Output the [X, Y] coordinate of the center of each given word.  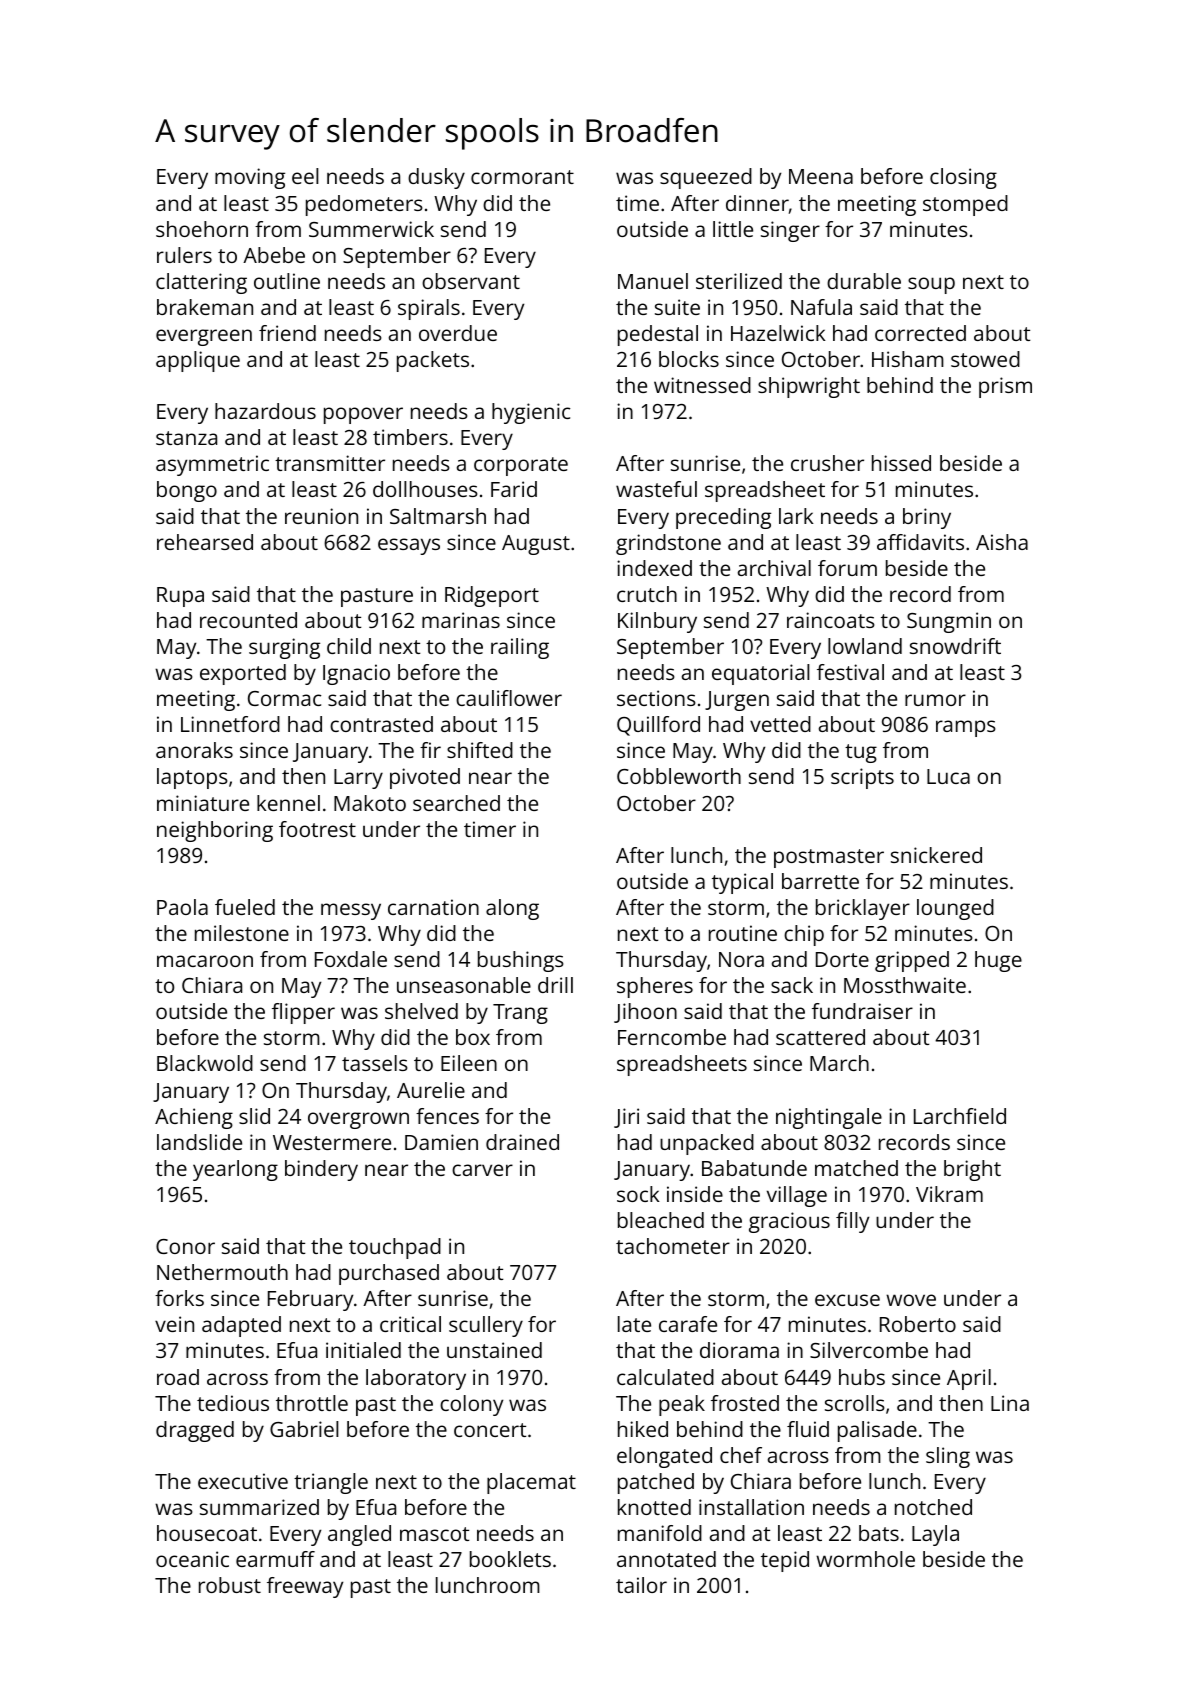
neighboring [215, 831]
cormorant [522, 177]
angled [359, 1535]
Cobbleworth [679, 776]
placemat [531, 1483]
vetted [780, 724]
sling [948, 1457]
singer [790, 231]
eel [305, 176]
